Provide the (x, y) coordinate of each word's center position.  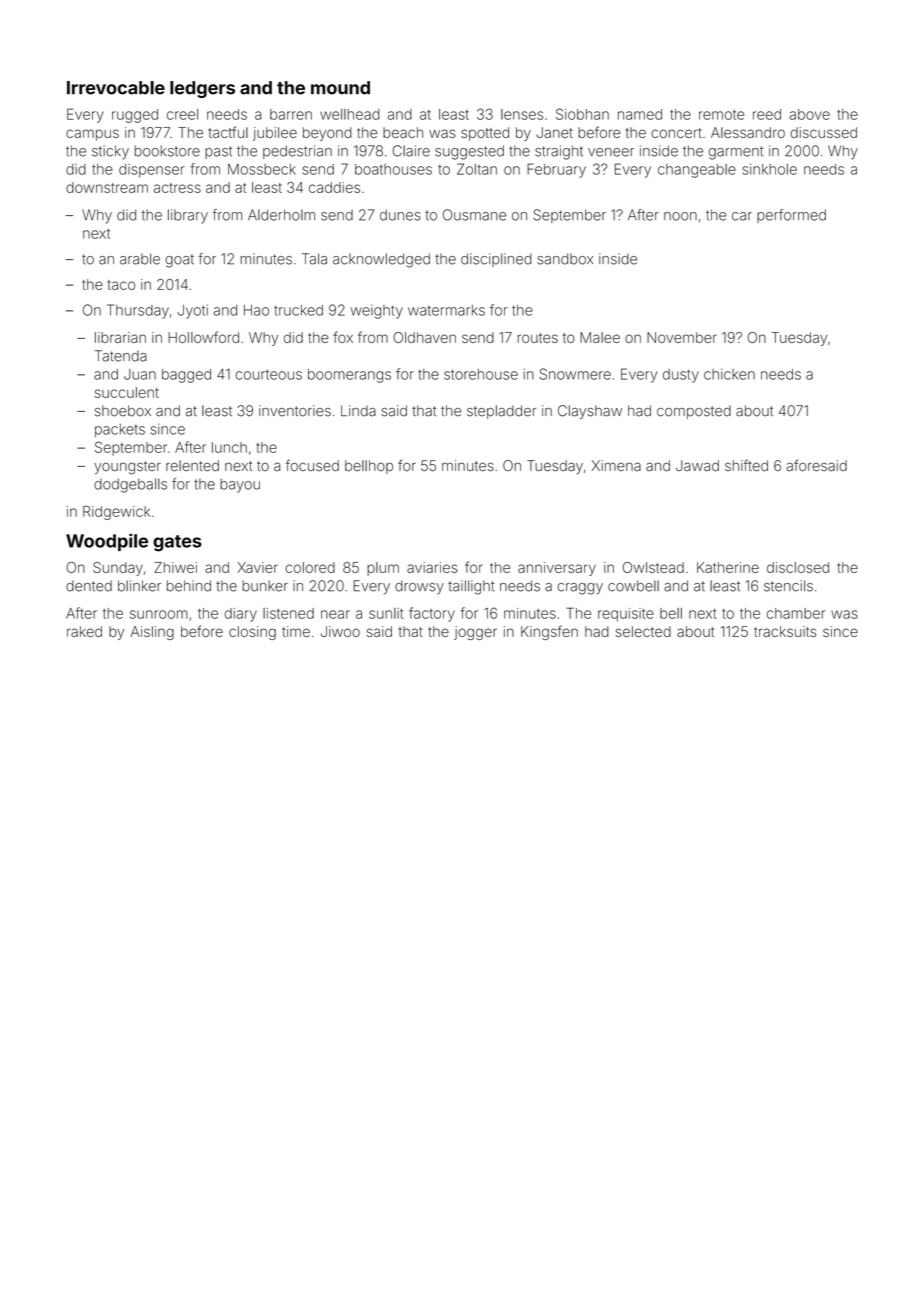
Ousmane (474, 215)
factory (432, 614)
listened (288, 613)
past (218, 152)
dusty (681, 376)
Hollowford (203, 337)
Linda (358, 411)
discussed (824, 132)
